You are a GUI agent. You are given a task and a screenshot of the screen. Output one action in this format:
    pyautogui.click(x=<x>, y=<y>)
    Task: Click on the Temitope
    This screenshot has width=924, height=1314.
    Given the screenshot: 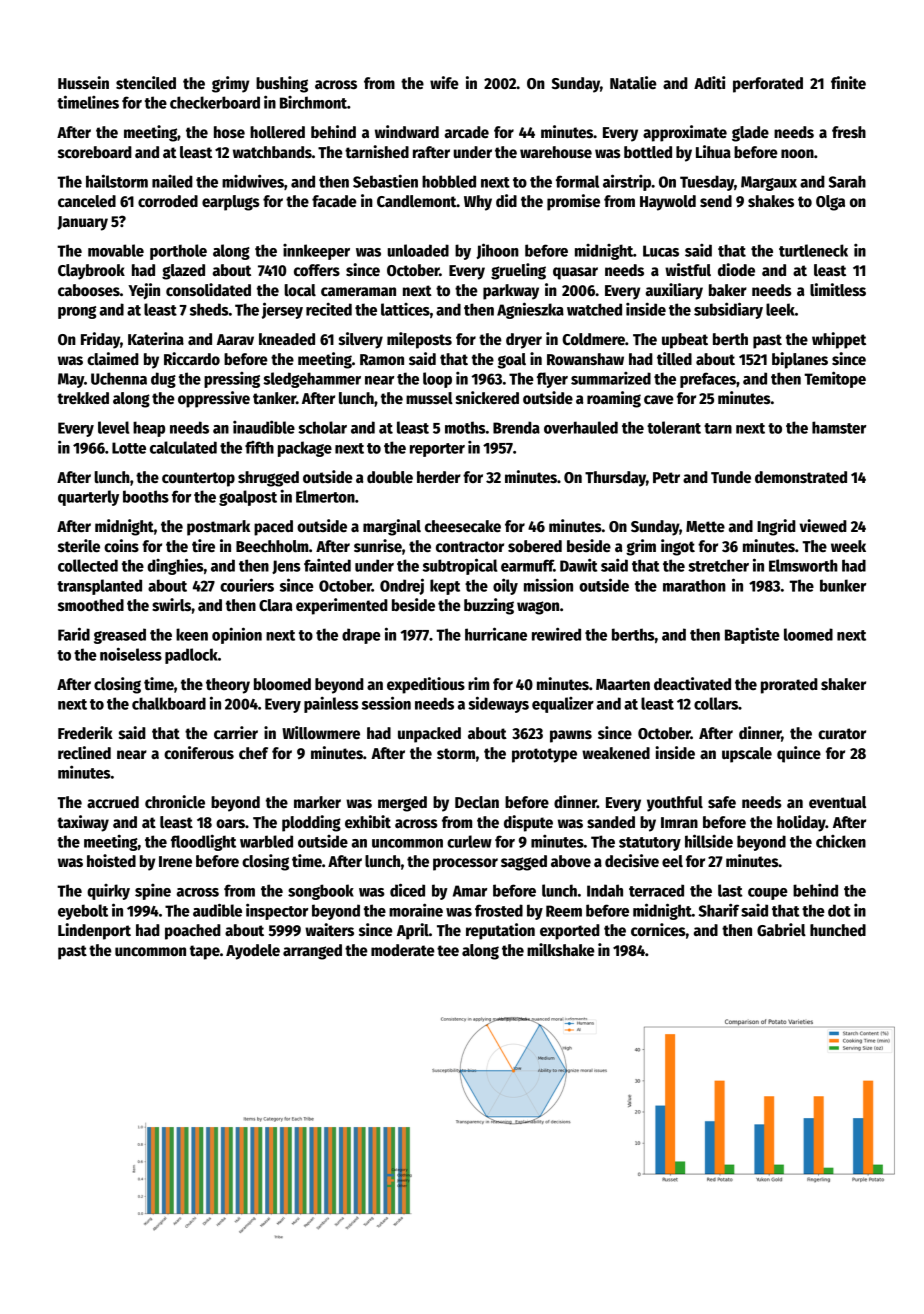 What is the action you would take?
    pyautogui.click(x=835, y=379)
